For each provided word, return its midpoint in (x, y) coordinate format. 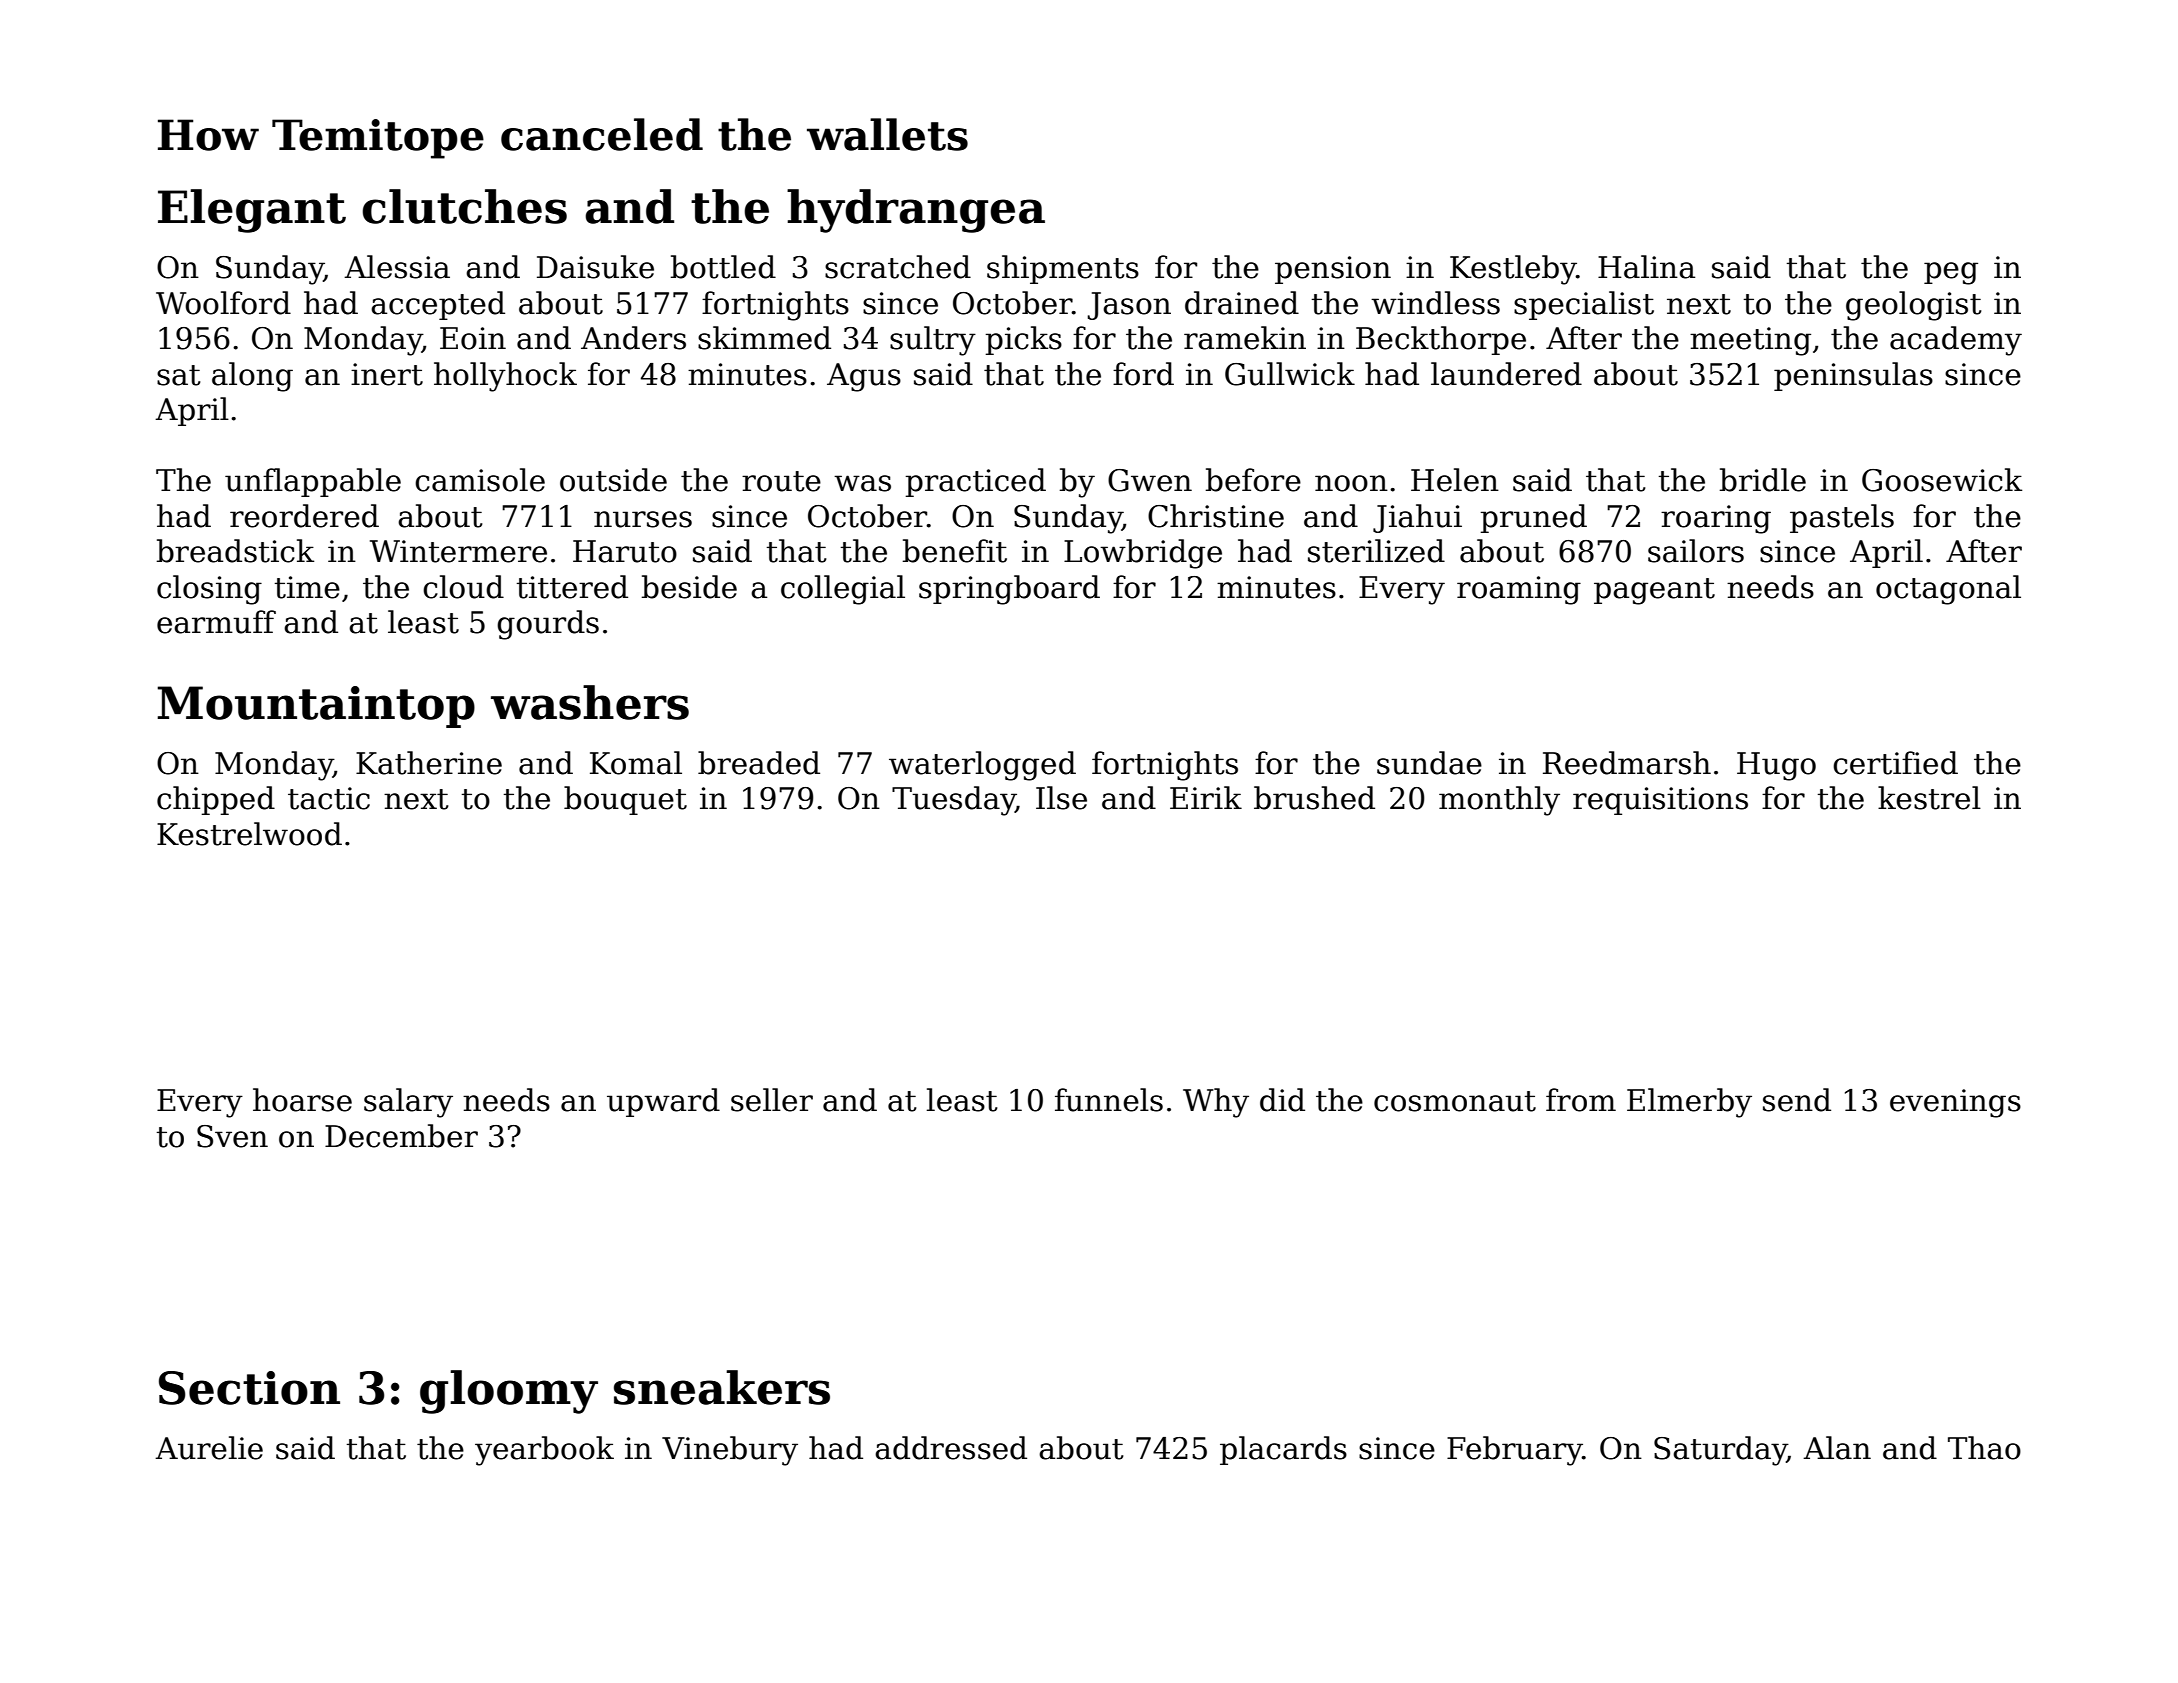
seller (772, 1100)
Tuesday (954, 801)
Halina (1646, 267)
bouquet (625, 800)
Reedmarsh (1627, 763)
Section (249, 1388)
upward (663, 1102)
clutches (464, 206)
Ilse (1061, 798)
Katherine (429, 763)
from (1581, 1100)
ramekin (1245, 338)
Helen (1455, 480)
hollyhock (505, 377)
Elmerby (1689, 1103)
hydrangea (916, 211)
